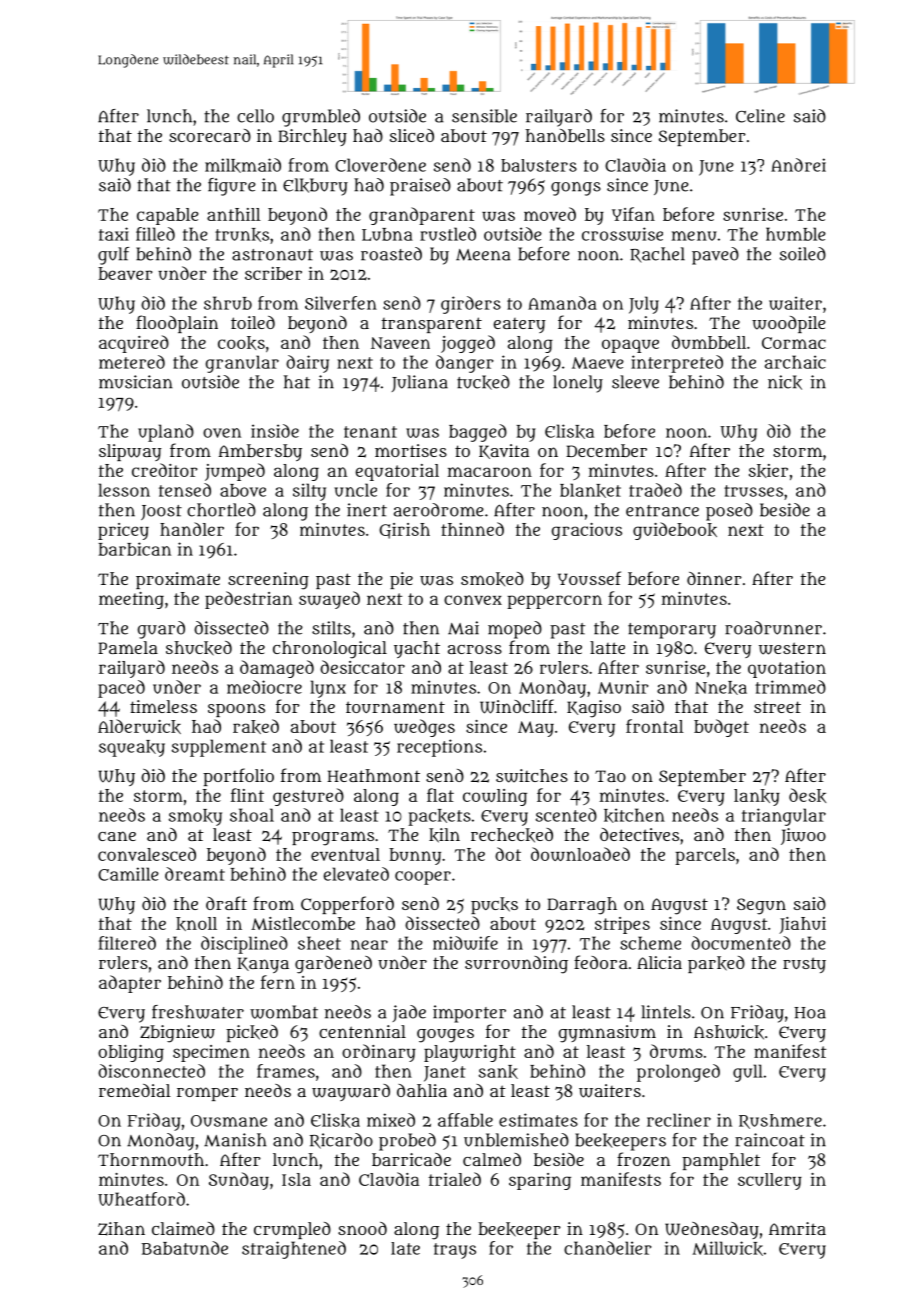 Image resolution: width=924 pixels, height=1308 pixels. I want to click on praised, so click(420, 187).
